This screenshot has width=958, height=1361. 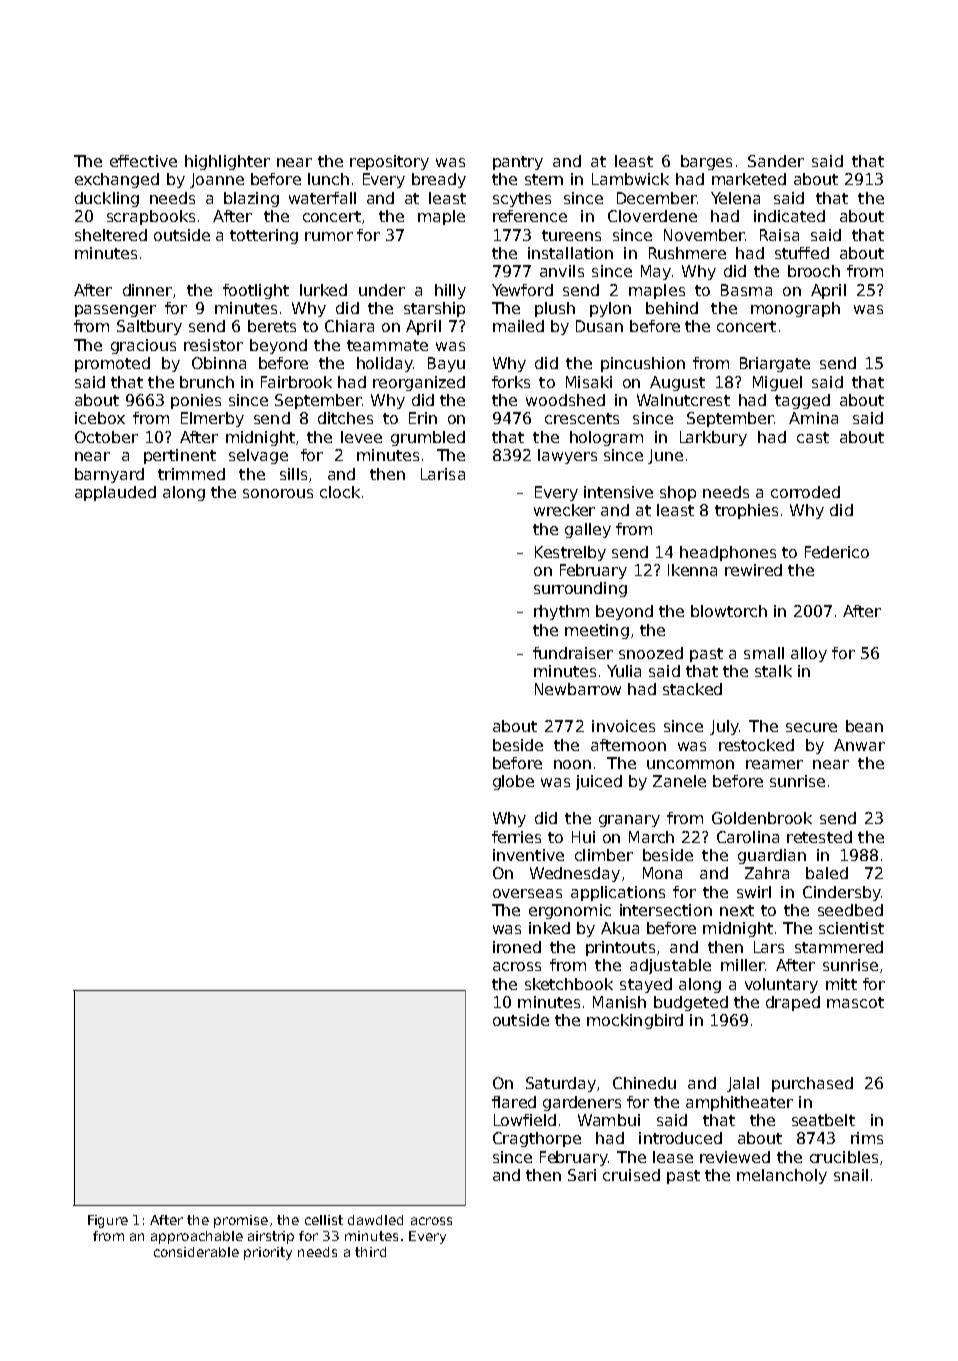 I want to click on forks, so click(x=511, y=382).
